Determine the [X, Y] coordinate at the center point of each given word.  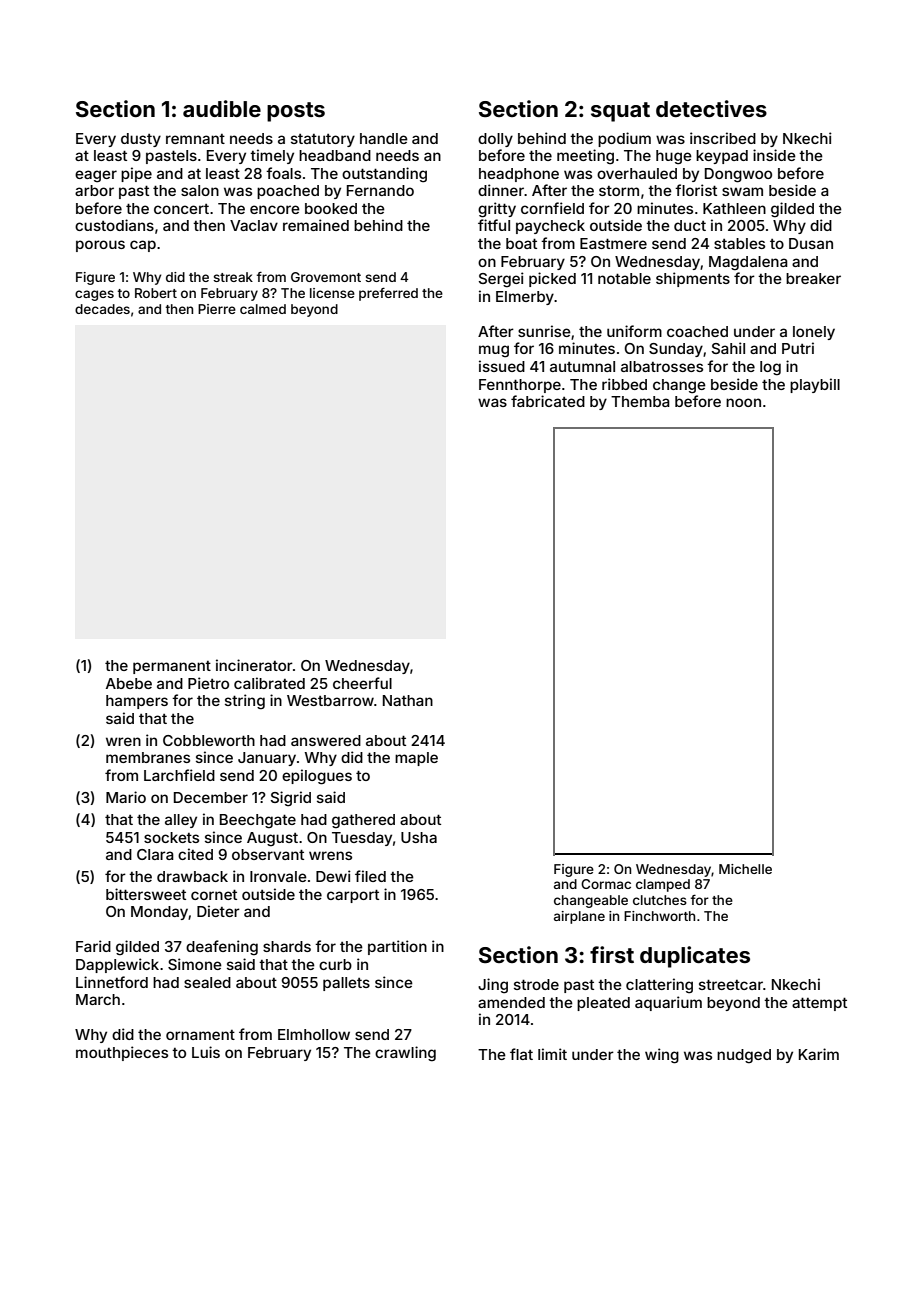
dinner [501, 190]
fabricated [548, 401]
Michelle [745, 869]
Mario [126, 797]
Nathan [408, 700]
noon [743, 402]
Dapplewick [117, 965]
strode [536, 984]
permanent [172, 667]
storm [619, 191]
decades [102, 309]
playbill [815, 385]
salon [200, 190]
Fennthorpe [520, 386]
